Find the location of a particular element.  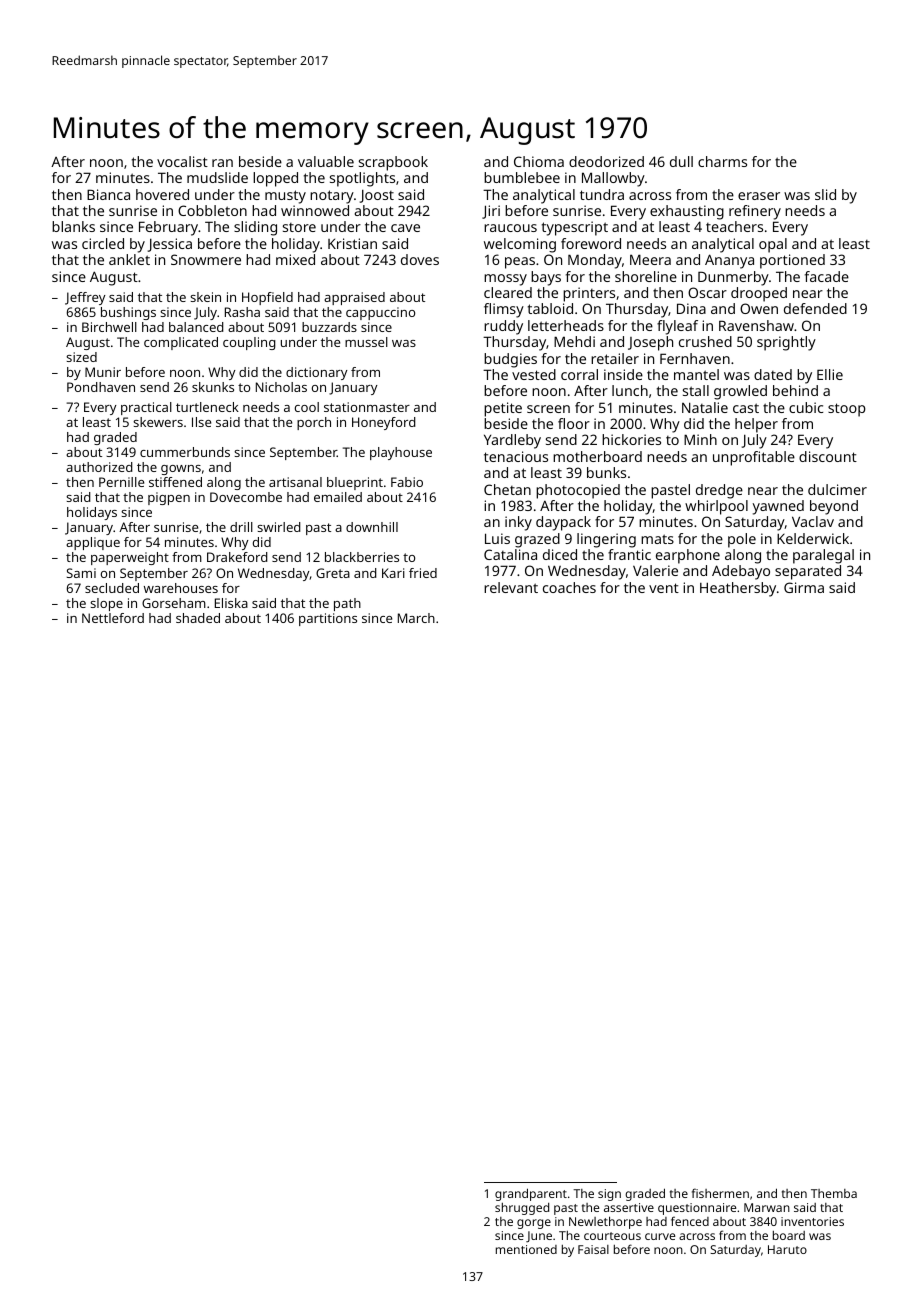

Girma is located at coordinates (804, 587).
